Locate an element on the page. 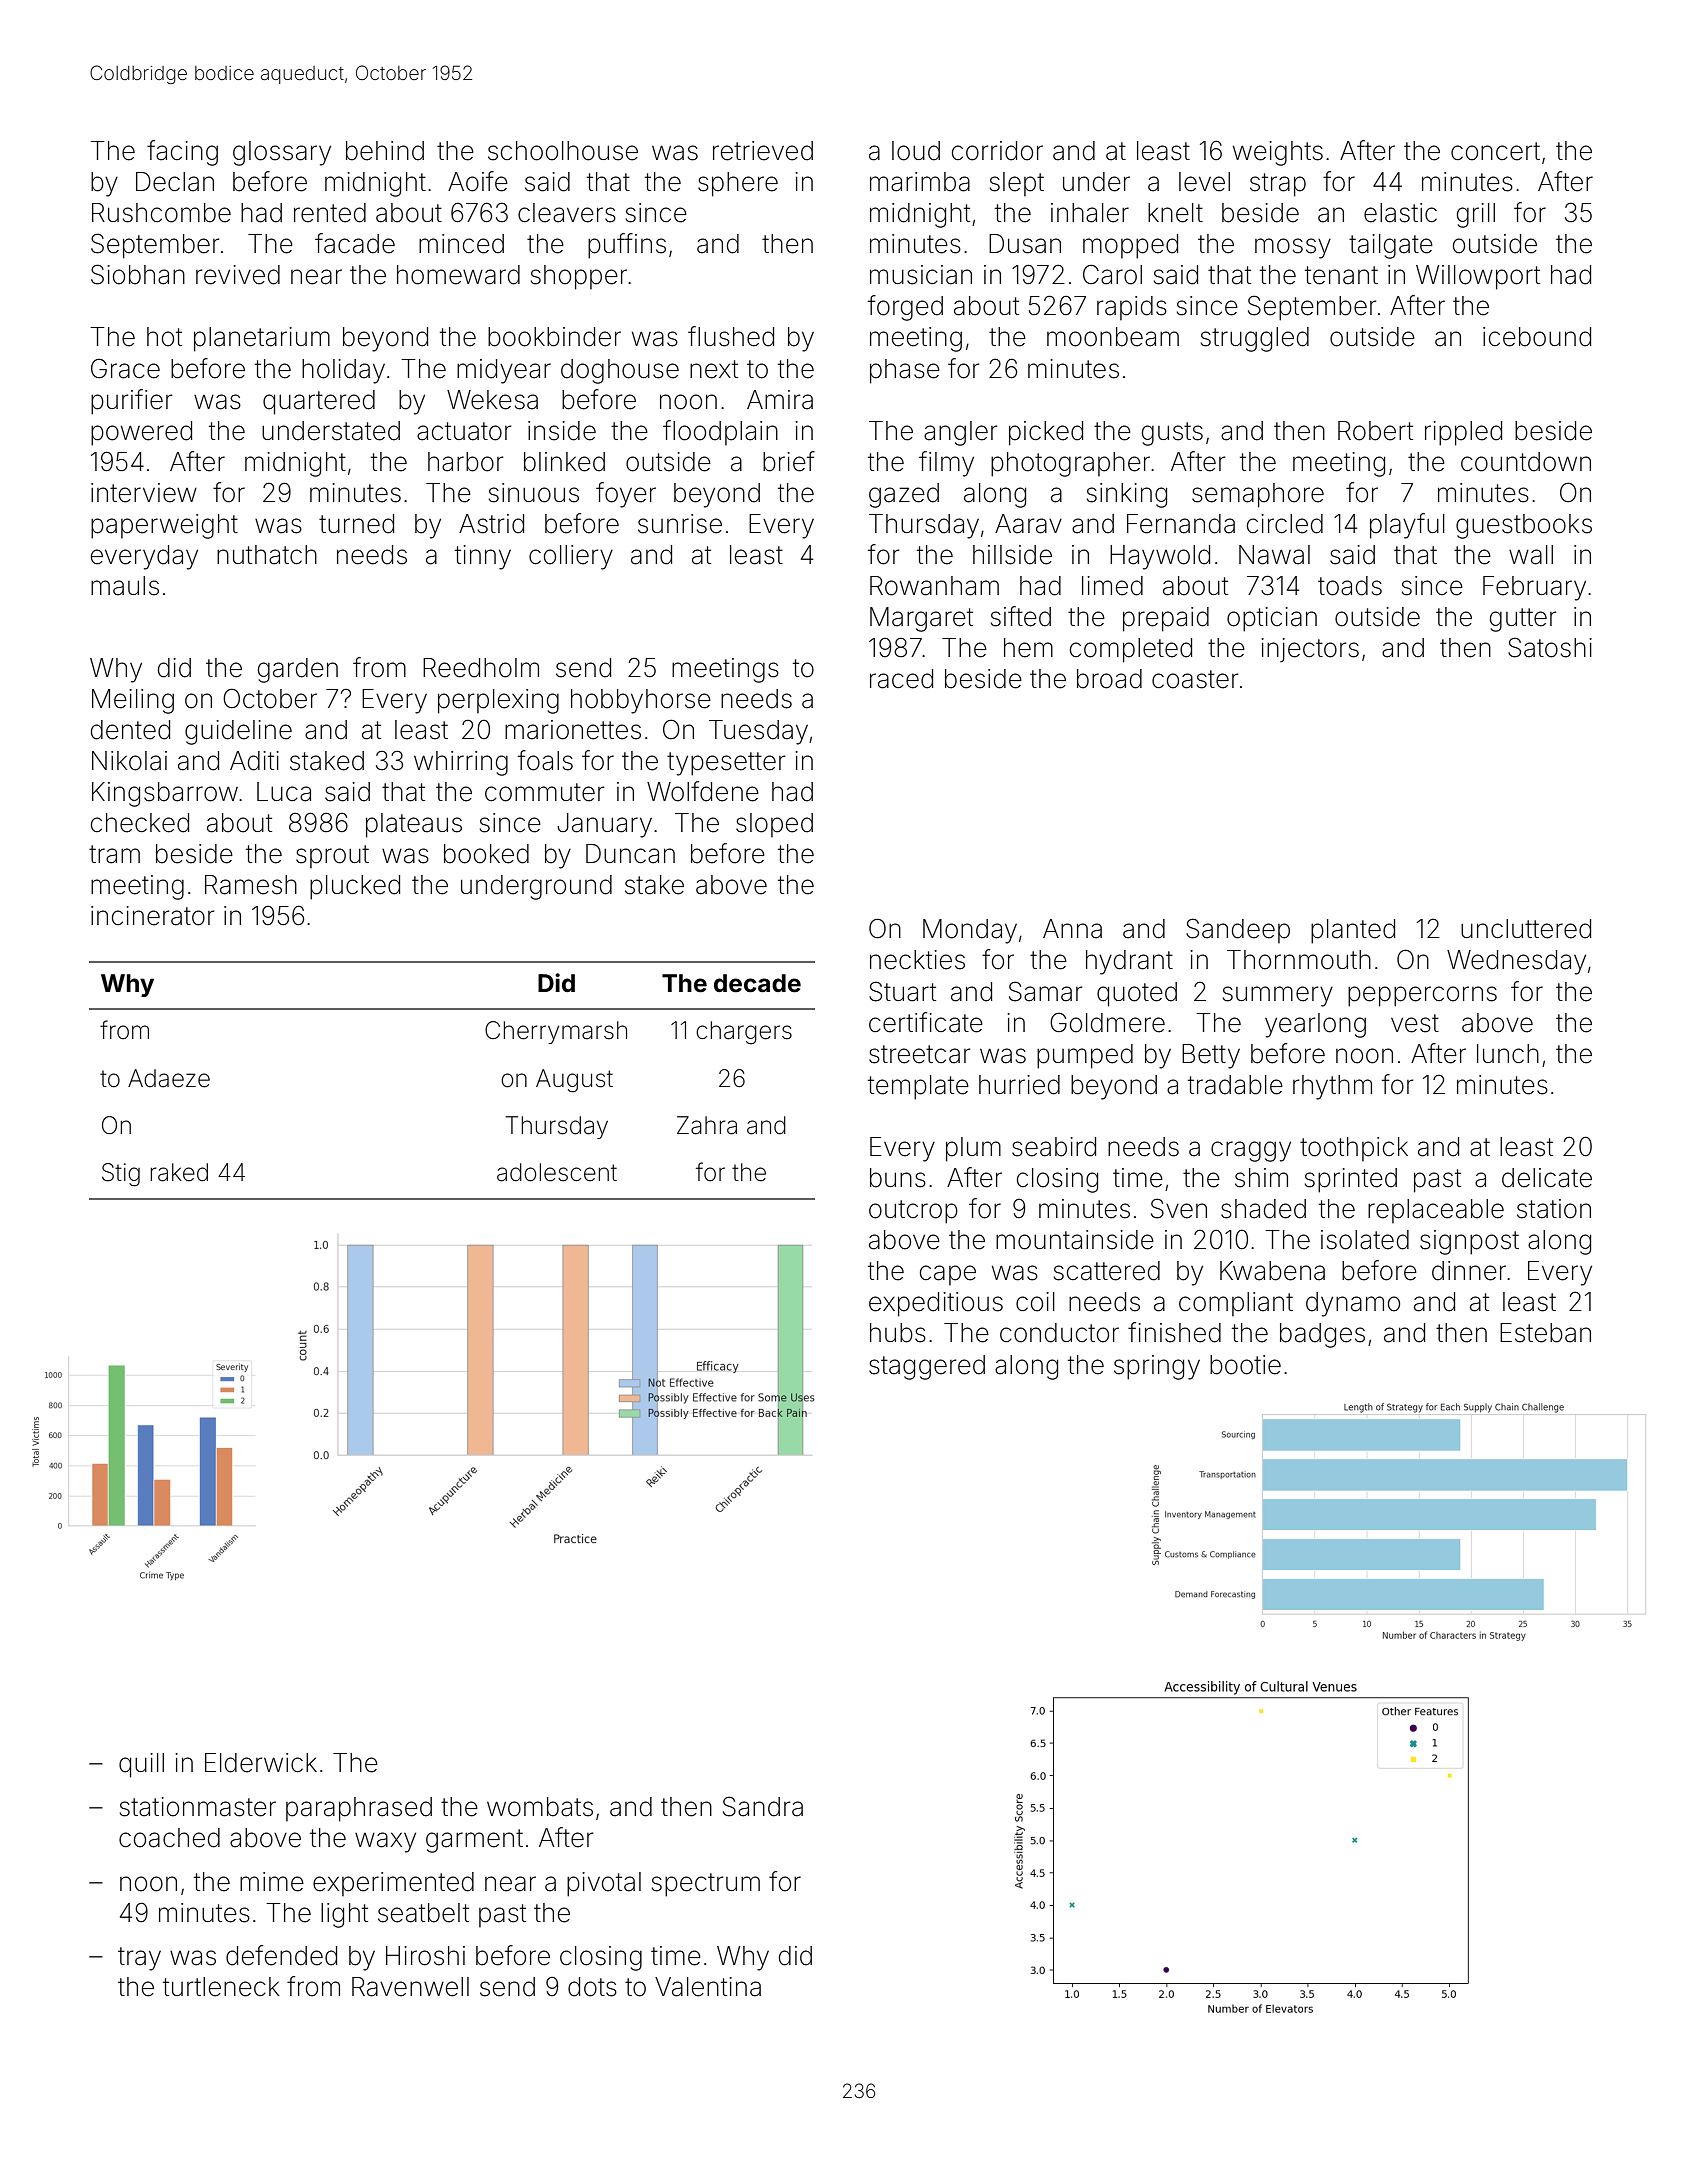 This document has height=2178, width=1683. turned is located at coordinates (356, 524).
